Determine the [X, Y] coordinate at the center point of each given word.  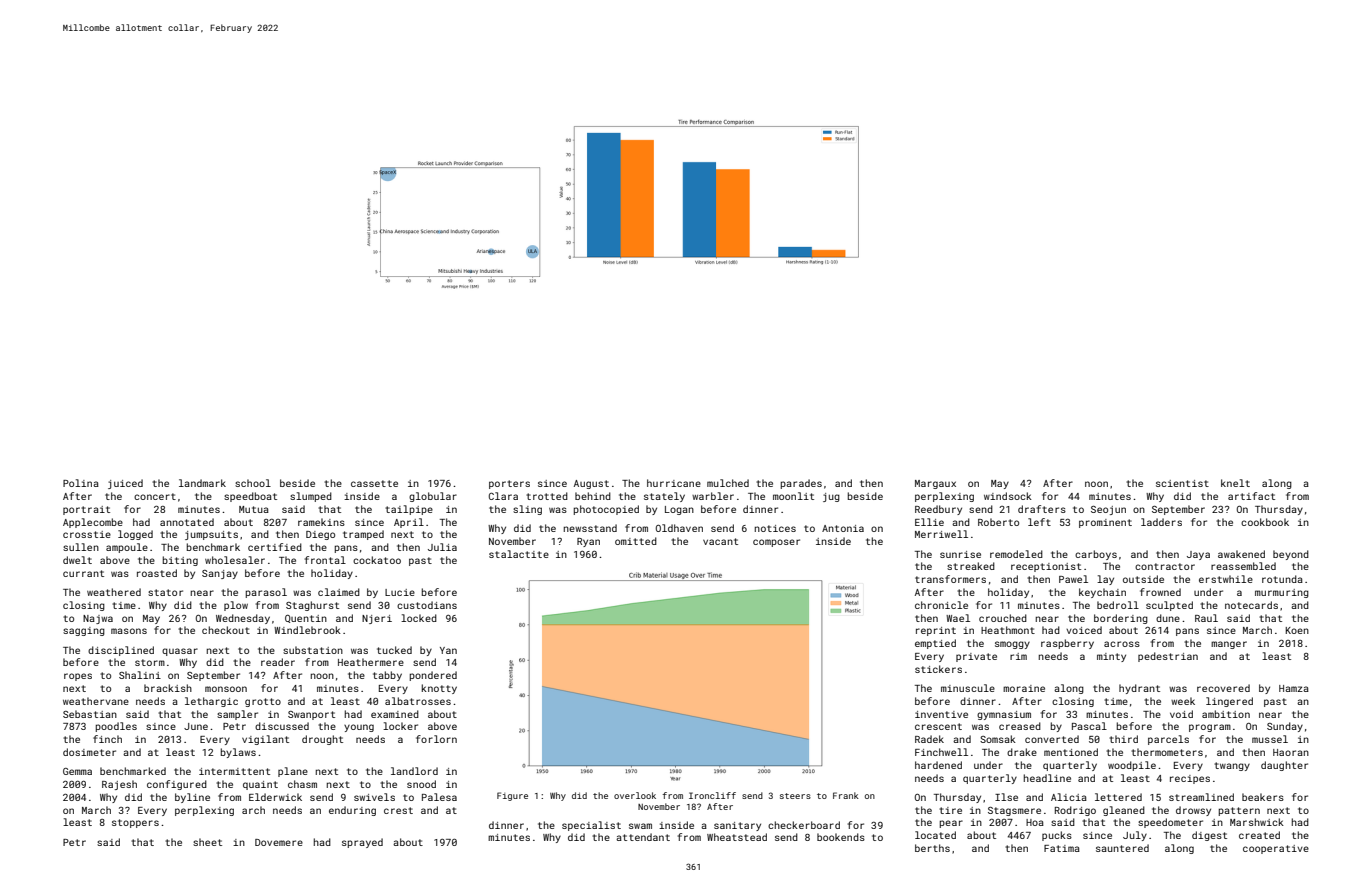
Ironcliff [712, 795]
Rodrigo [1075, 811]
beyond [1291, 555]
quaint [260, 785]
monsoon [226, 689]
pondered [433, 676]
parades [801, 484]
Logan [679, 510]
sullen [81, 547]
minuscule [968, 688]
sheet [207, 842]
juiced [125, 484]
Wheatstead [737, 837]
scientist [1182, 483]
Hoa [1035, 822]
